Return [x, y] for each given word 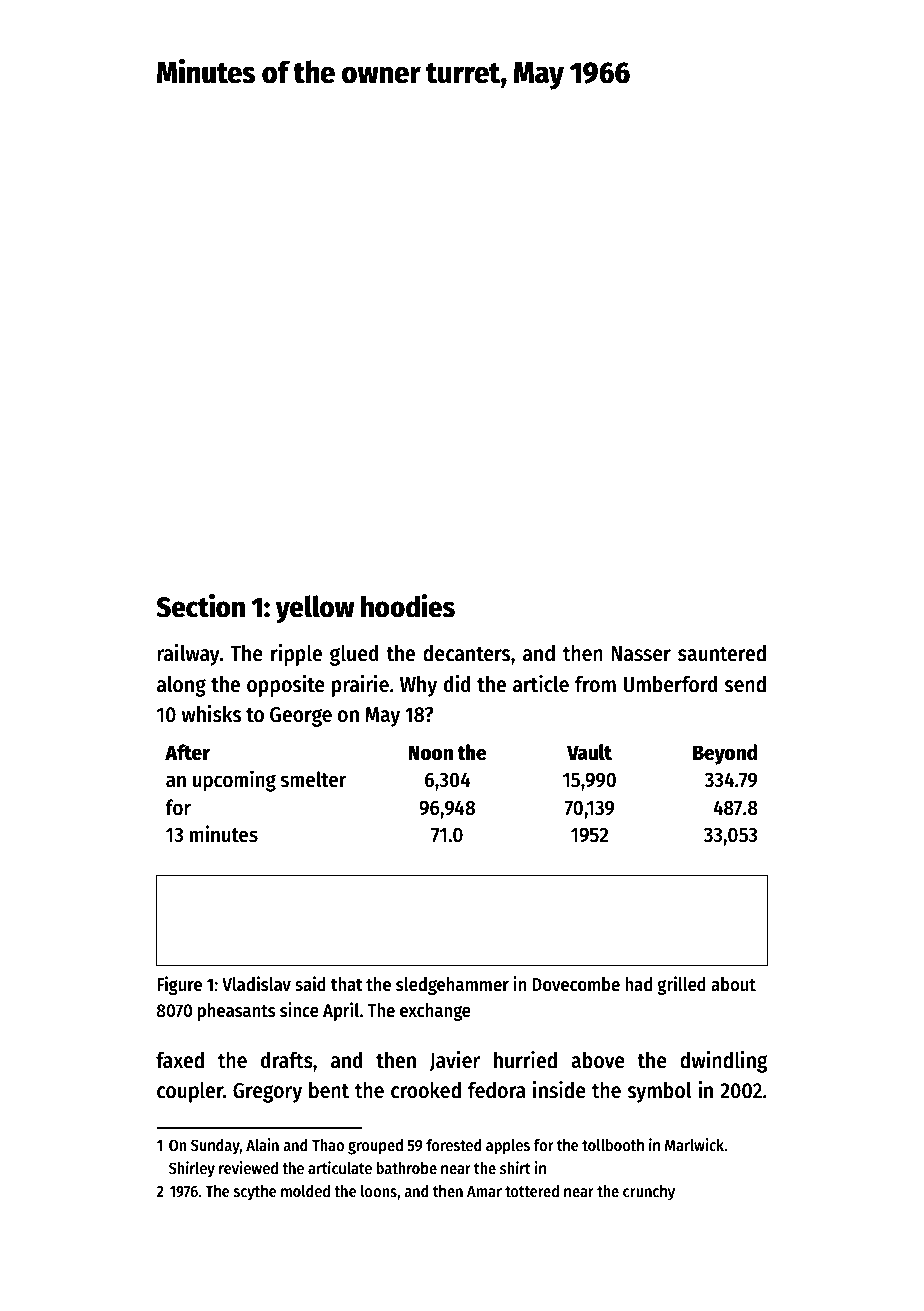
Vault [589, 752]
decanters [466, 653]
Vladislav [256, 984]
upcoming [234, 781]
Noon [431, 753]
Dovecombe [576, 984]
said [310, 984]
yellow [315, 609]
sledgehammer [452, 986]
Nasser [641, 654]
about [733, 984]
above [598, 1060]
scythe [255, 1193]
